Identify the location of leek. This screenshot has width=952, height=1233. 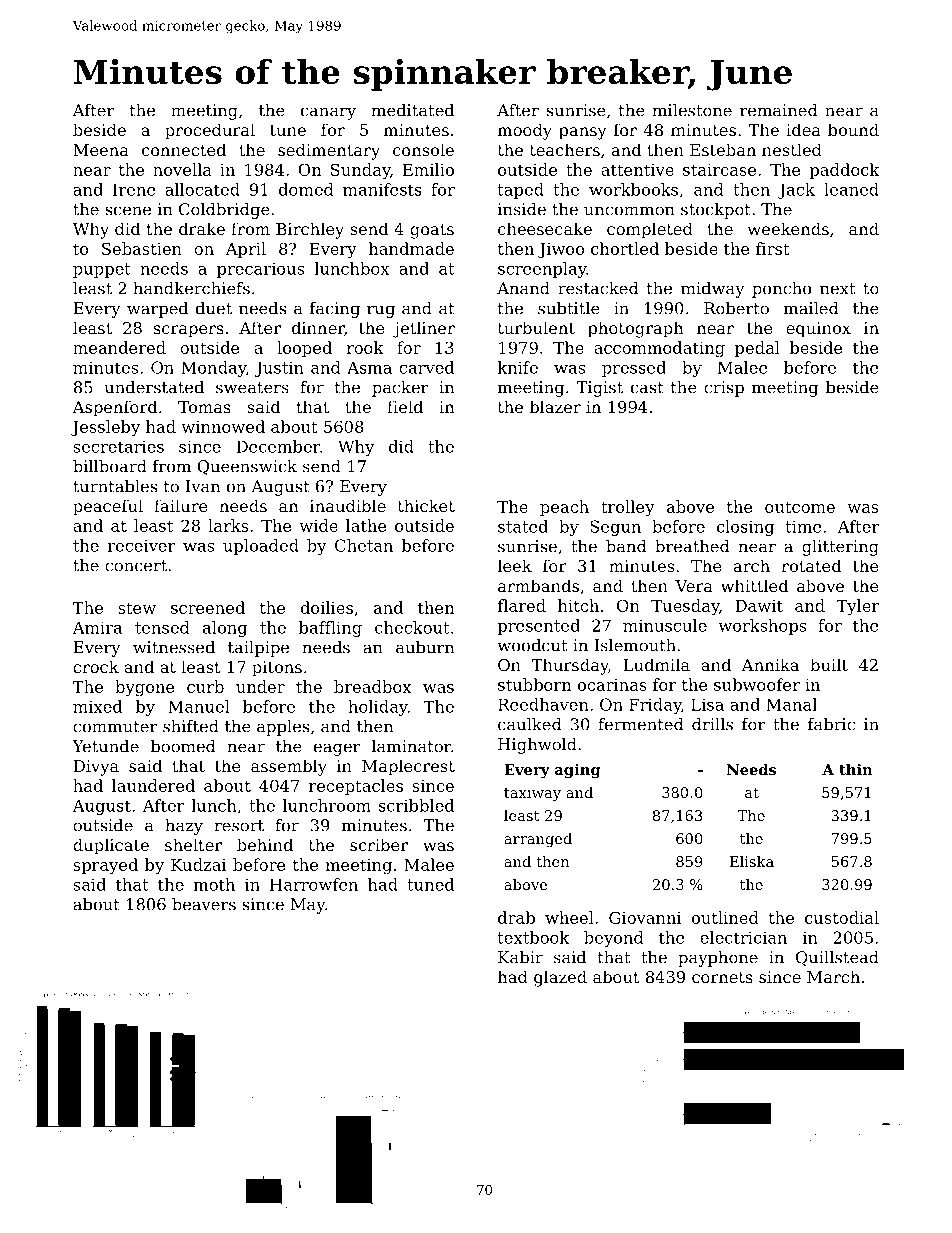
(515, 565).
